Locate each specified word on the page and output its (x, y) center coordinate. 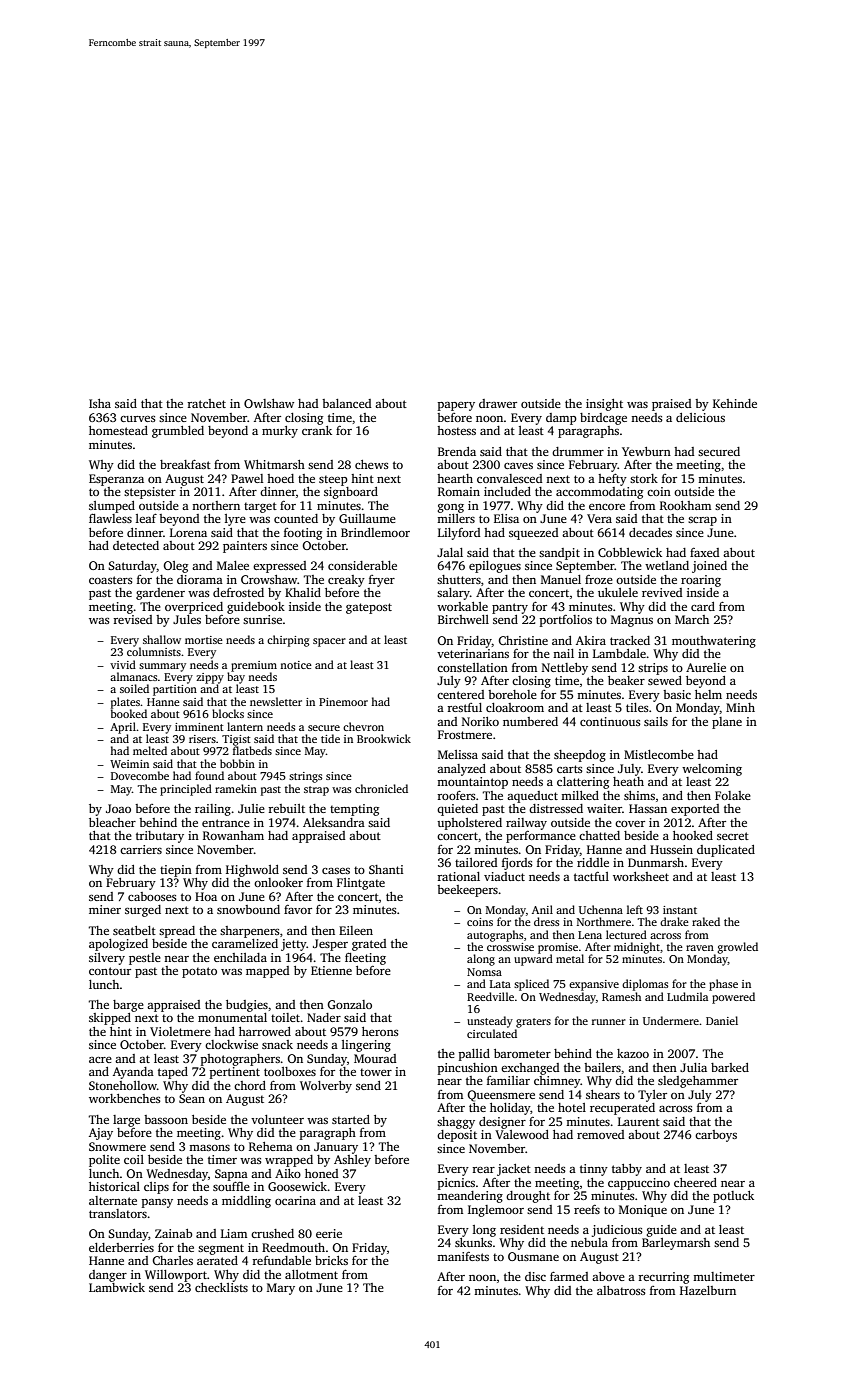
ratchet (206, 403)
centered (461, 694)
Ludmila (687, 996)
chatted (599, 835)
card (703, 606)
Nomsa (484, 972)
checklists (221, 1287)
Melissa (458, 754)
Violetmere (180, 1031)
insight (604, 405)
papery (456, 406)
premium (254, 666)
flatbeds (252, 750)
